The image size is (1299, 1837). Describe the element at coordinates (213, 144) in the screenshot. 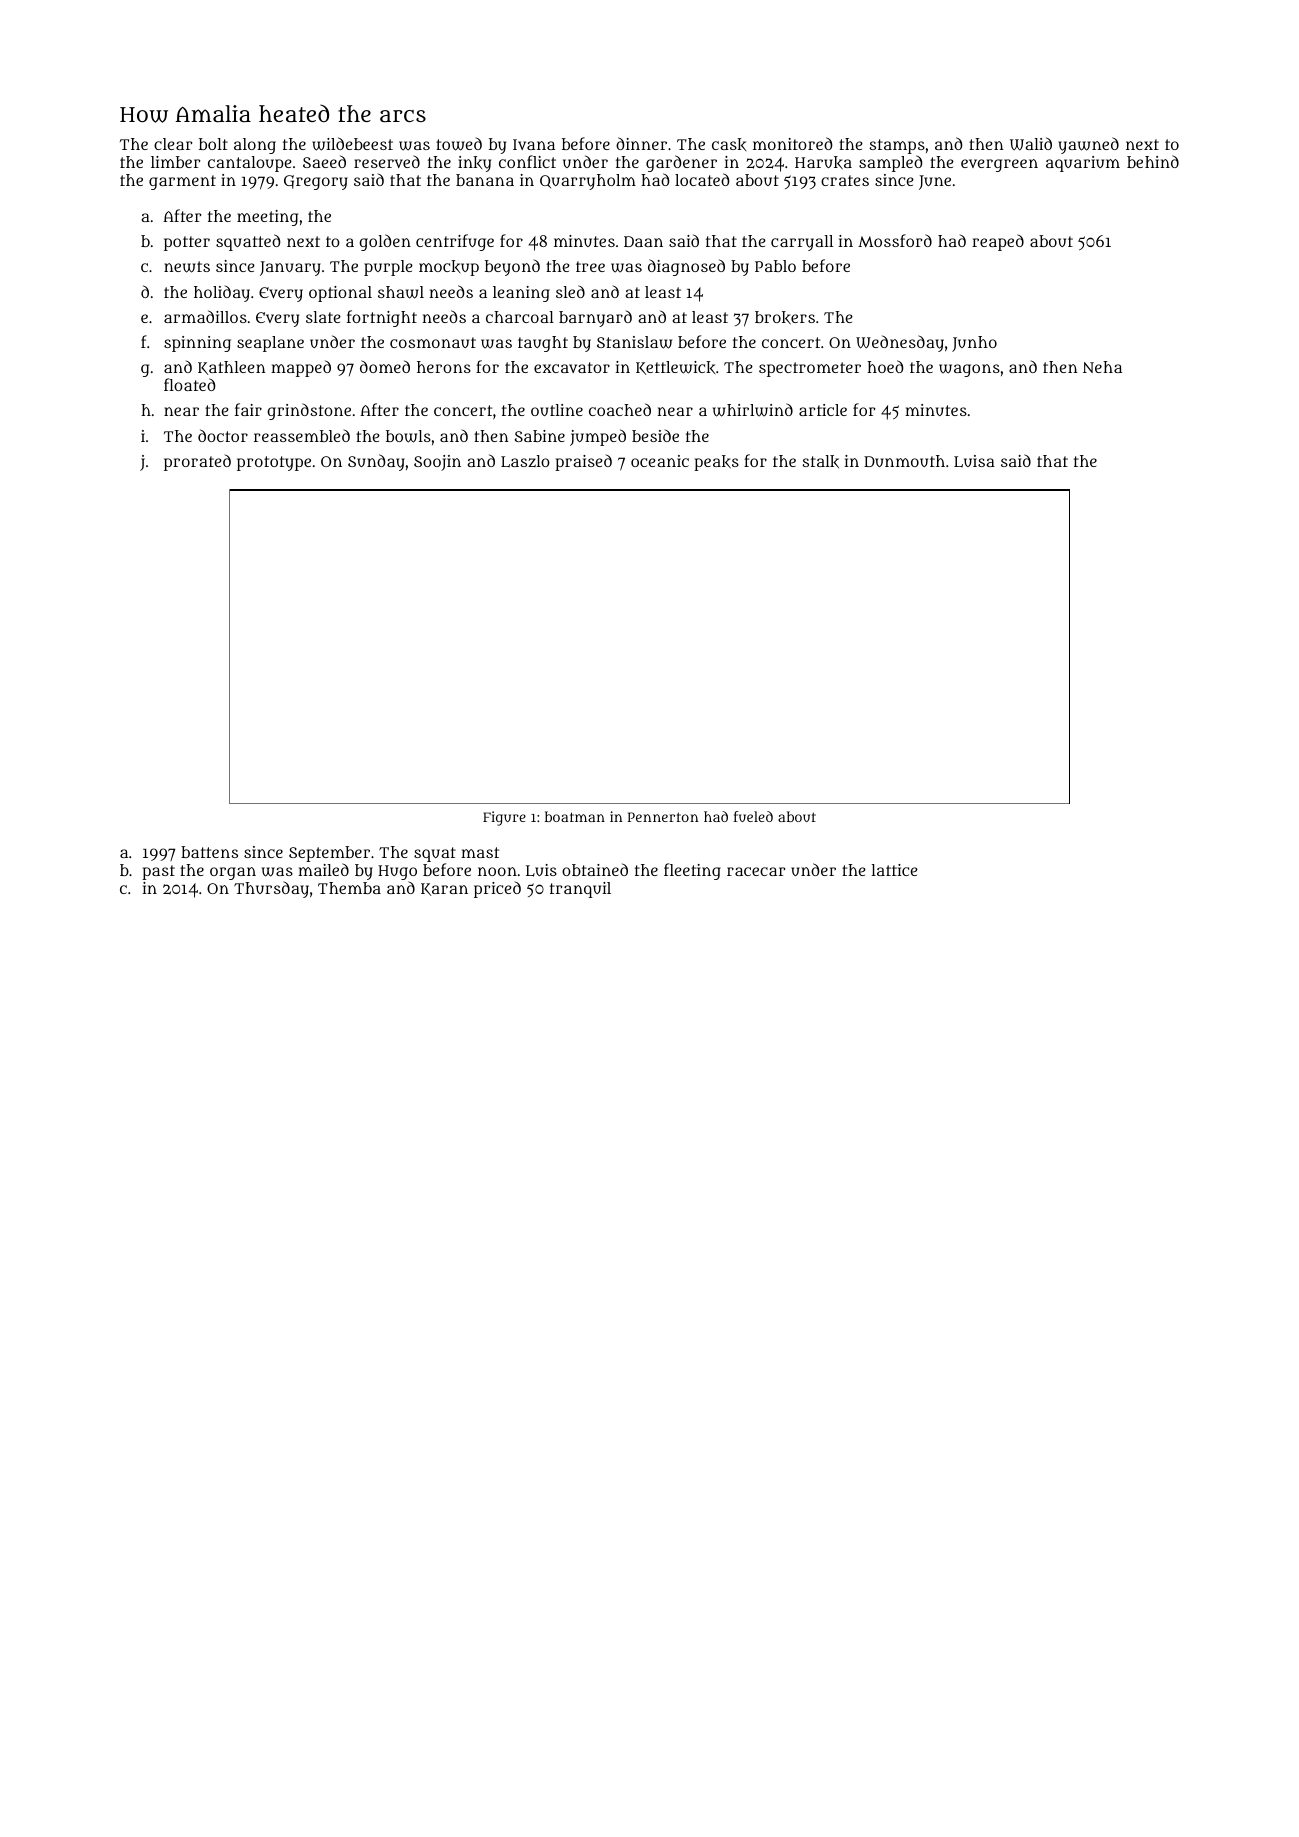

I see `bolt` at that location.
